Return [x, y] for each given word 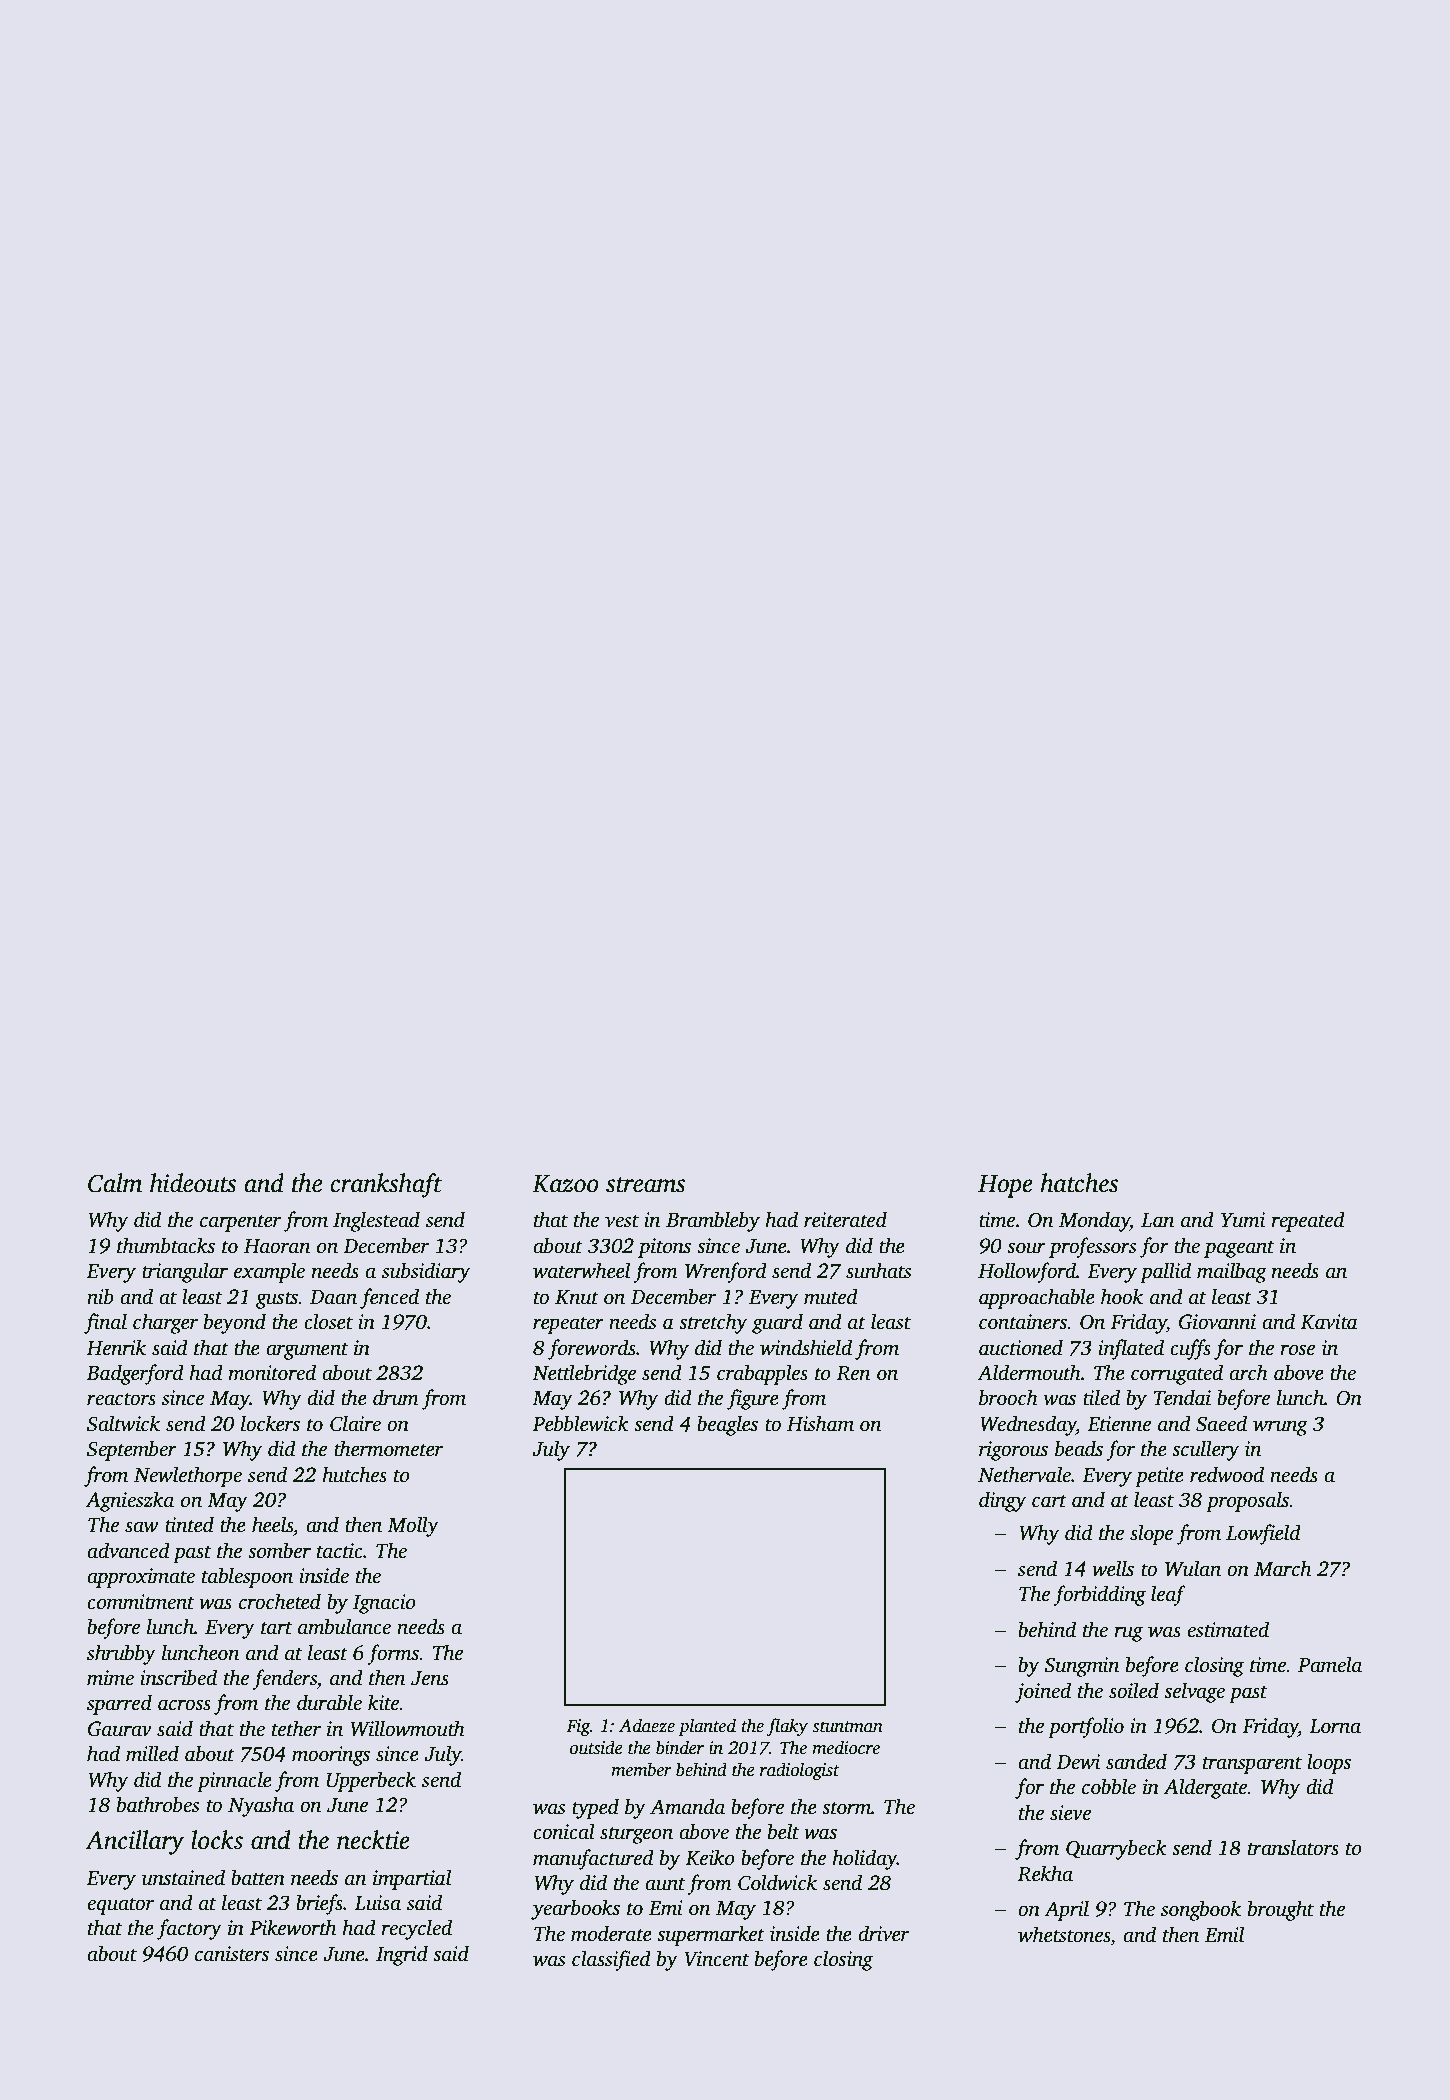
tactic [340, 1551]
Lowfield [1263, 1534]
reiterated [845, 1219]
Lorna [1335, 1726]
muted [831, 1296]
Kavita [1329, 1322]
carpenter [240, 1223]
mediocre [846, 1747]
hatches [1079, 1183]
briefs [319, 1904]
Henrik [116, 1347]
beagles [727, 1425]
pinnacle [234, 1781]
